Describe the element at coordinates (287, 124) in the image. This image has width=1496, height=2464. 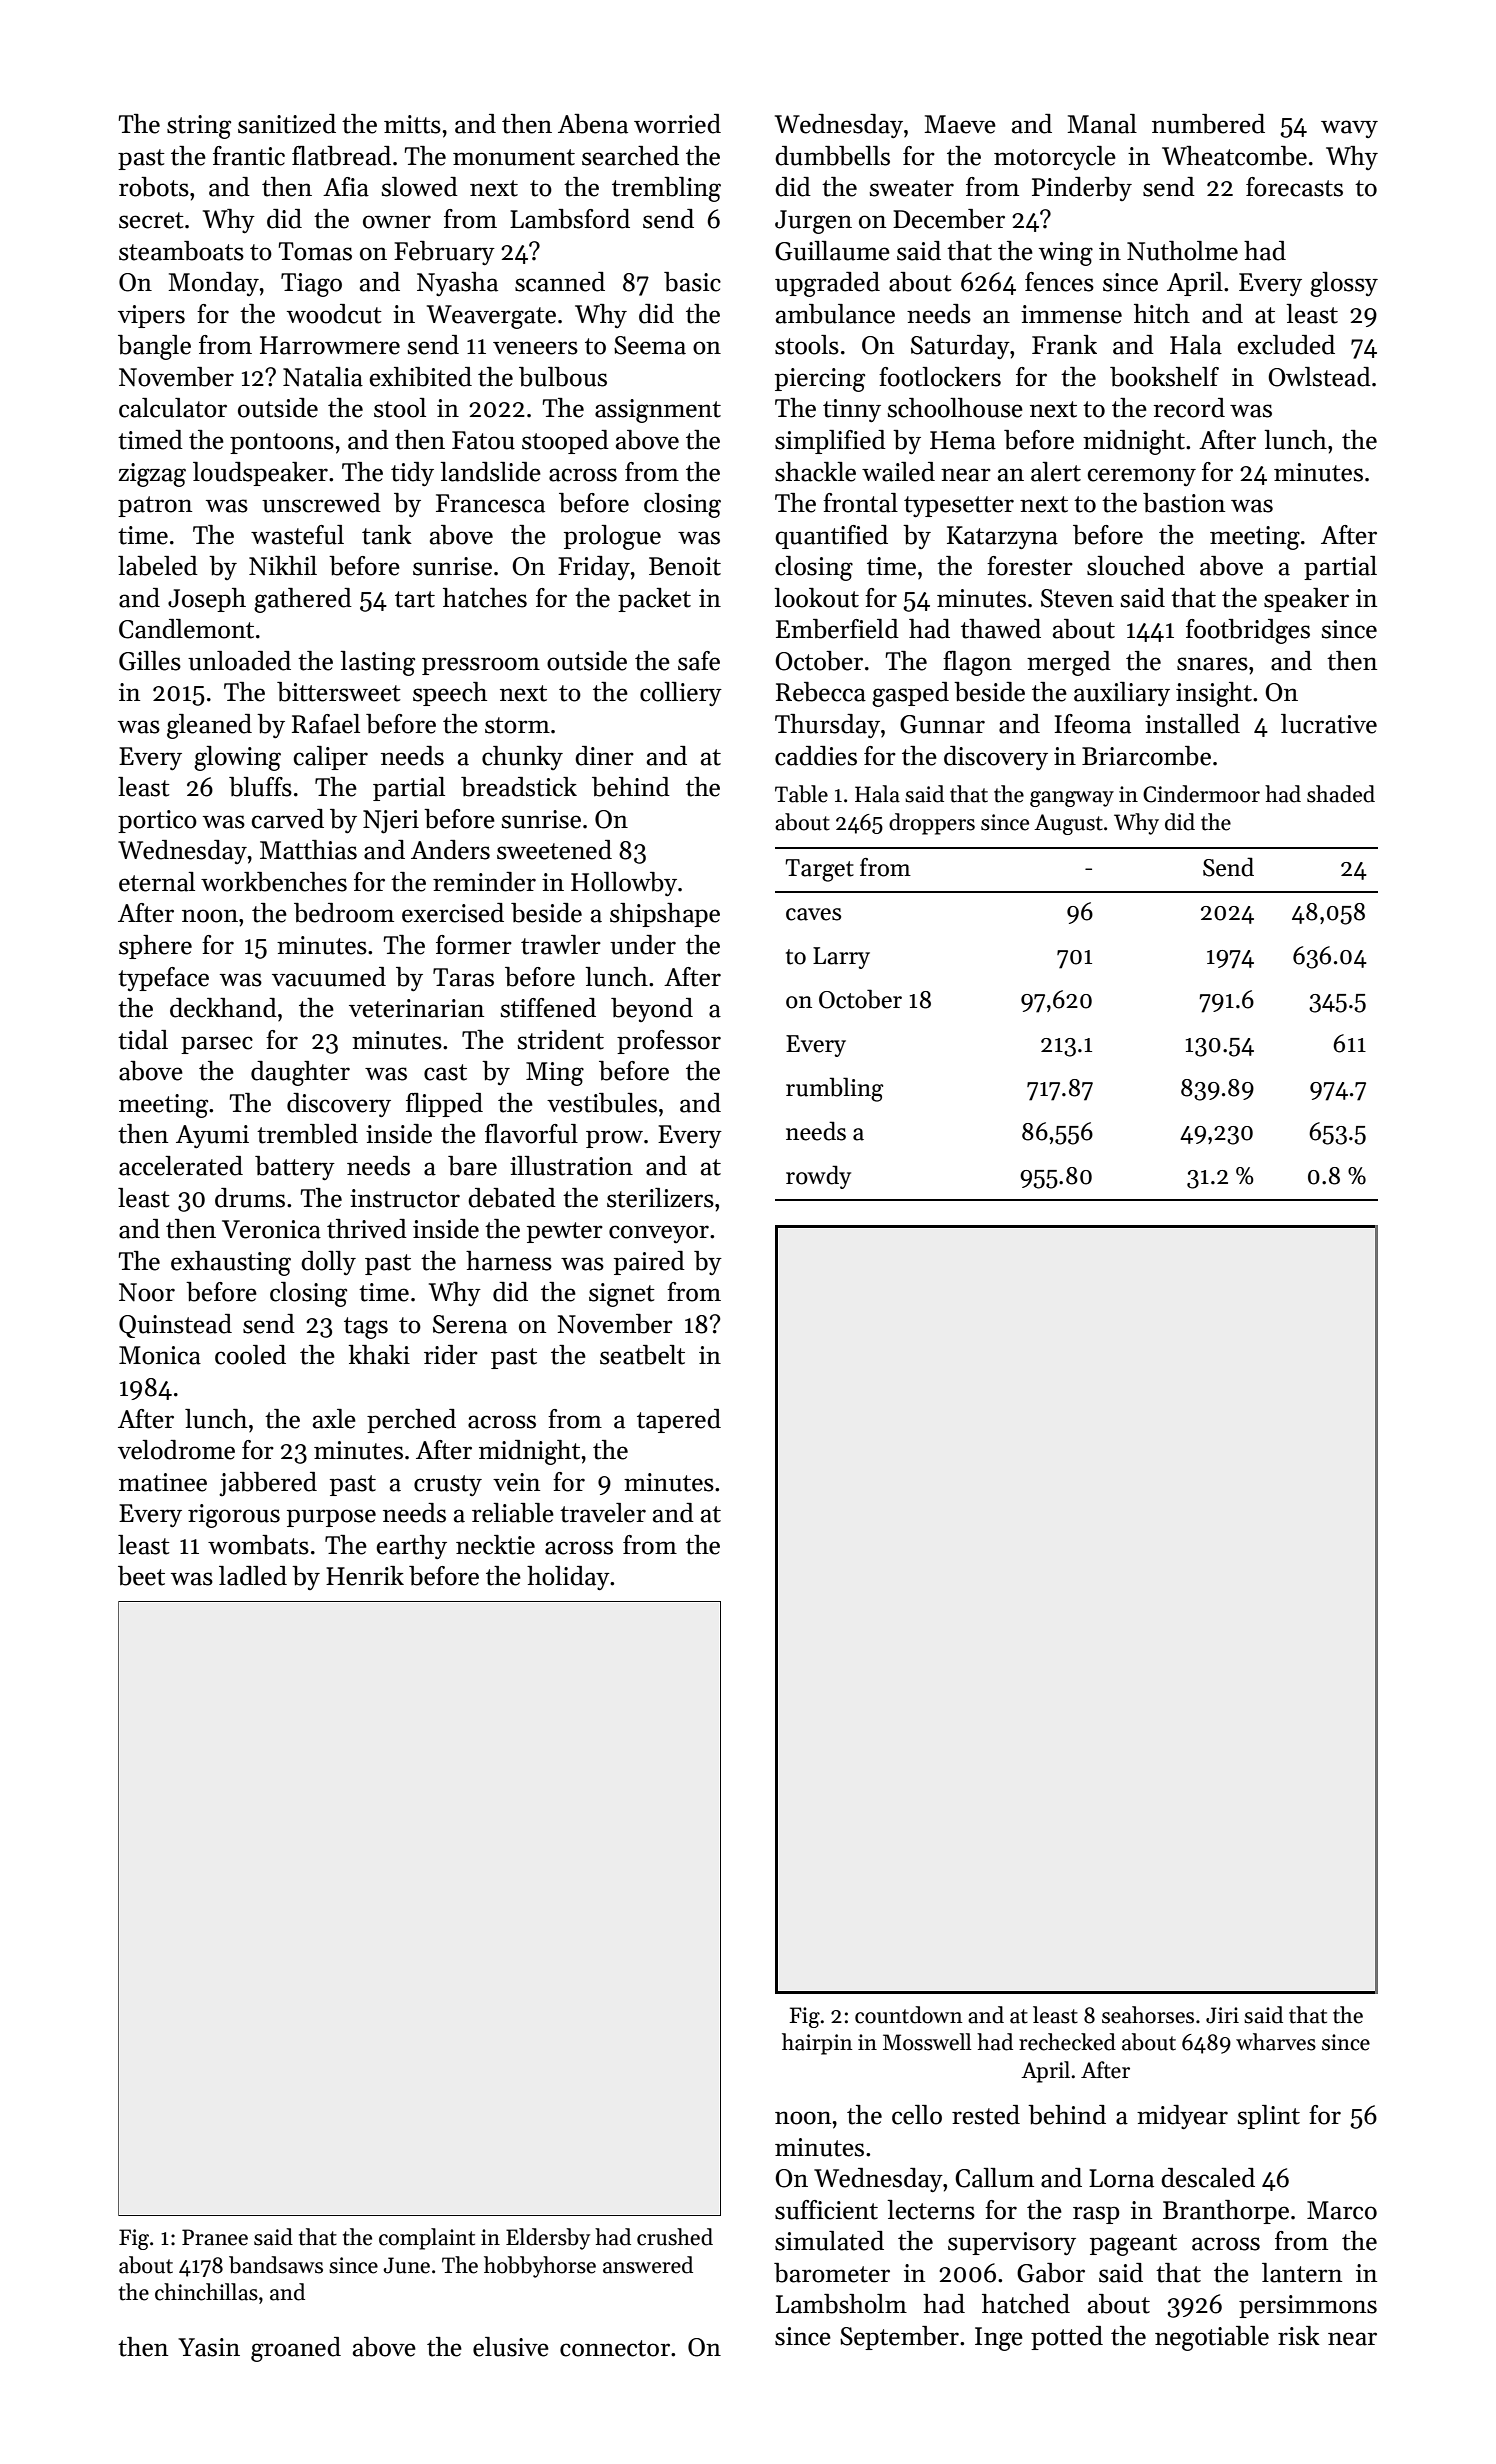
I see `sanitized` at that location.
